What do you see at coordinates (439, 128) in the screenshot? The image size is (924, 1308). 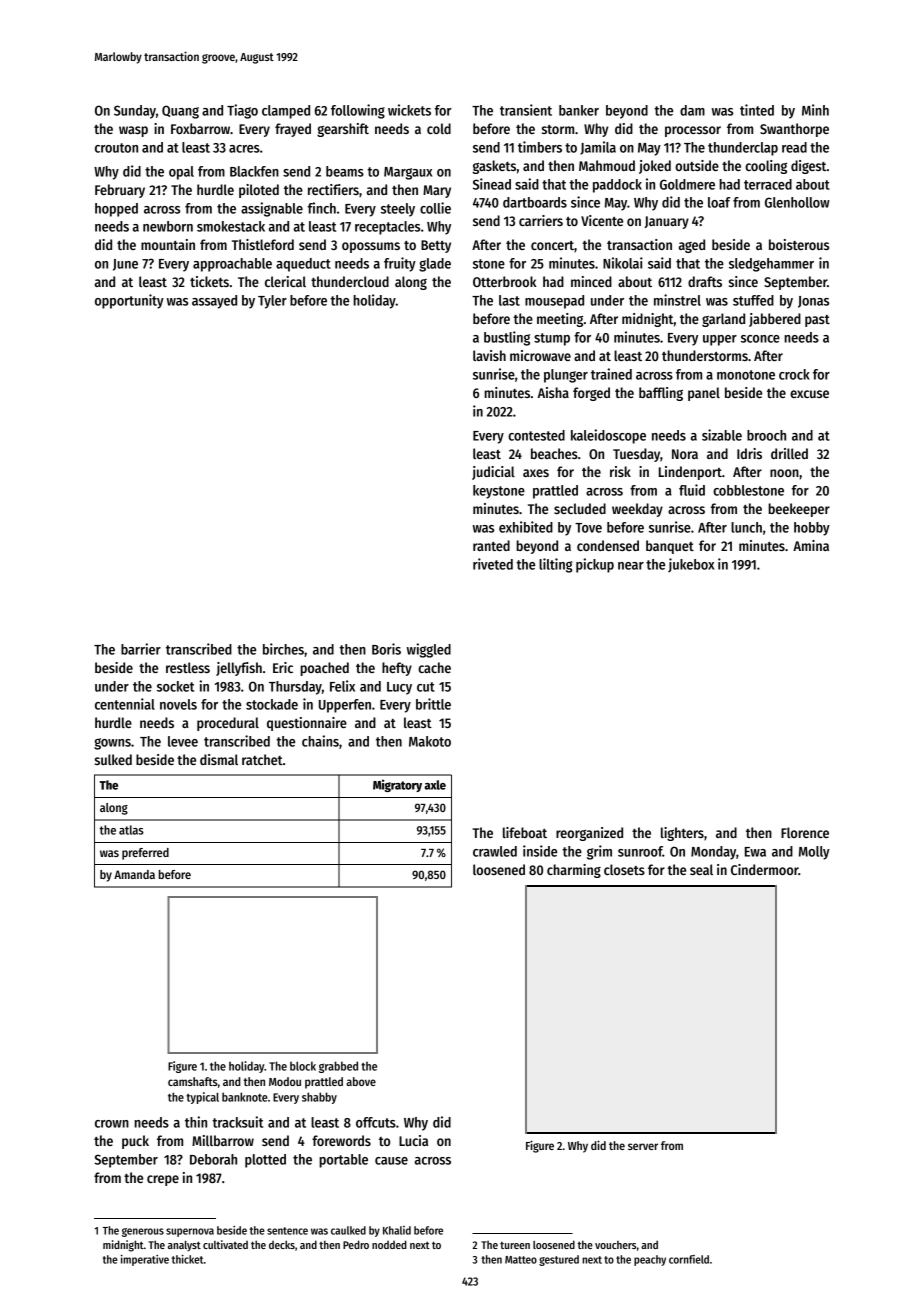 I see `cold` at bounding box center [439, 128].
